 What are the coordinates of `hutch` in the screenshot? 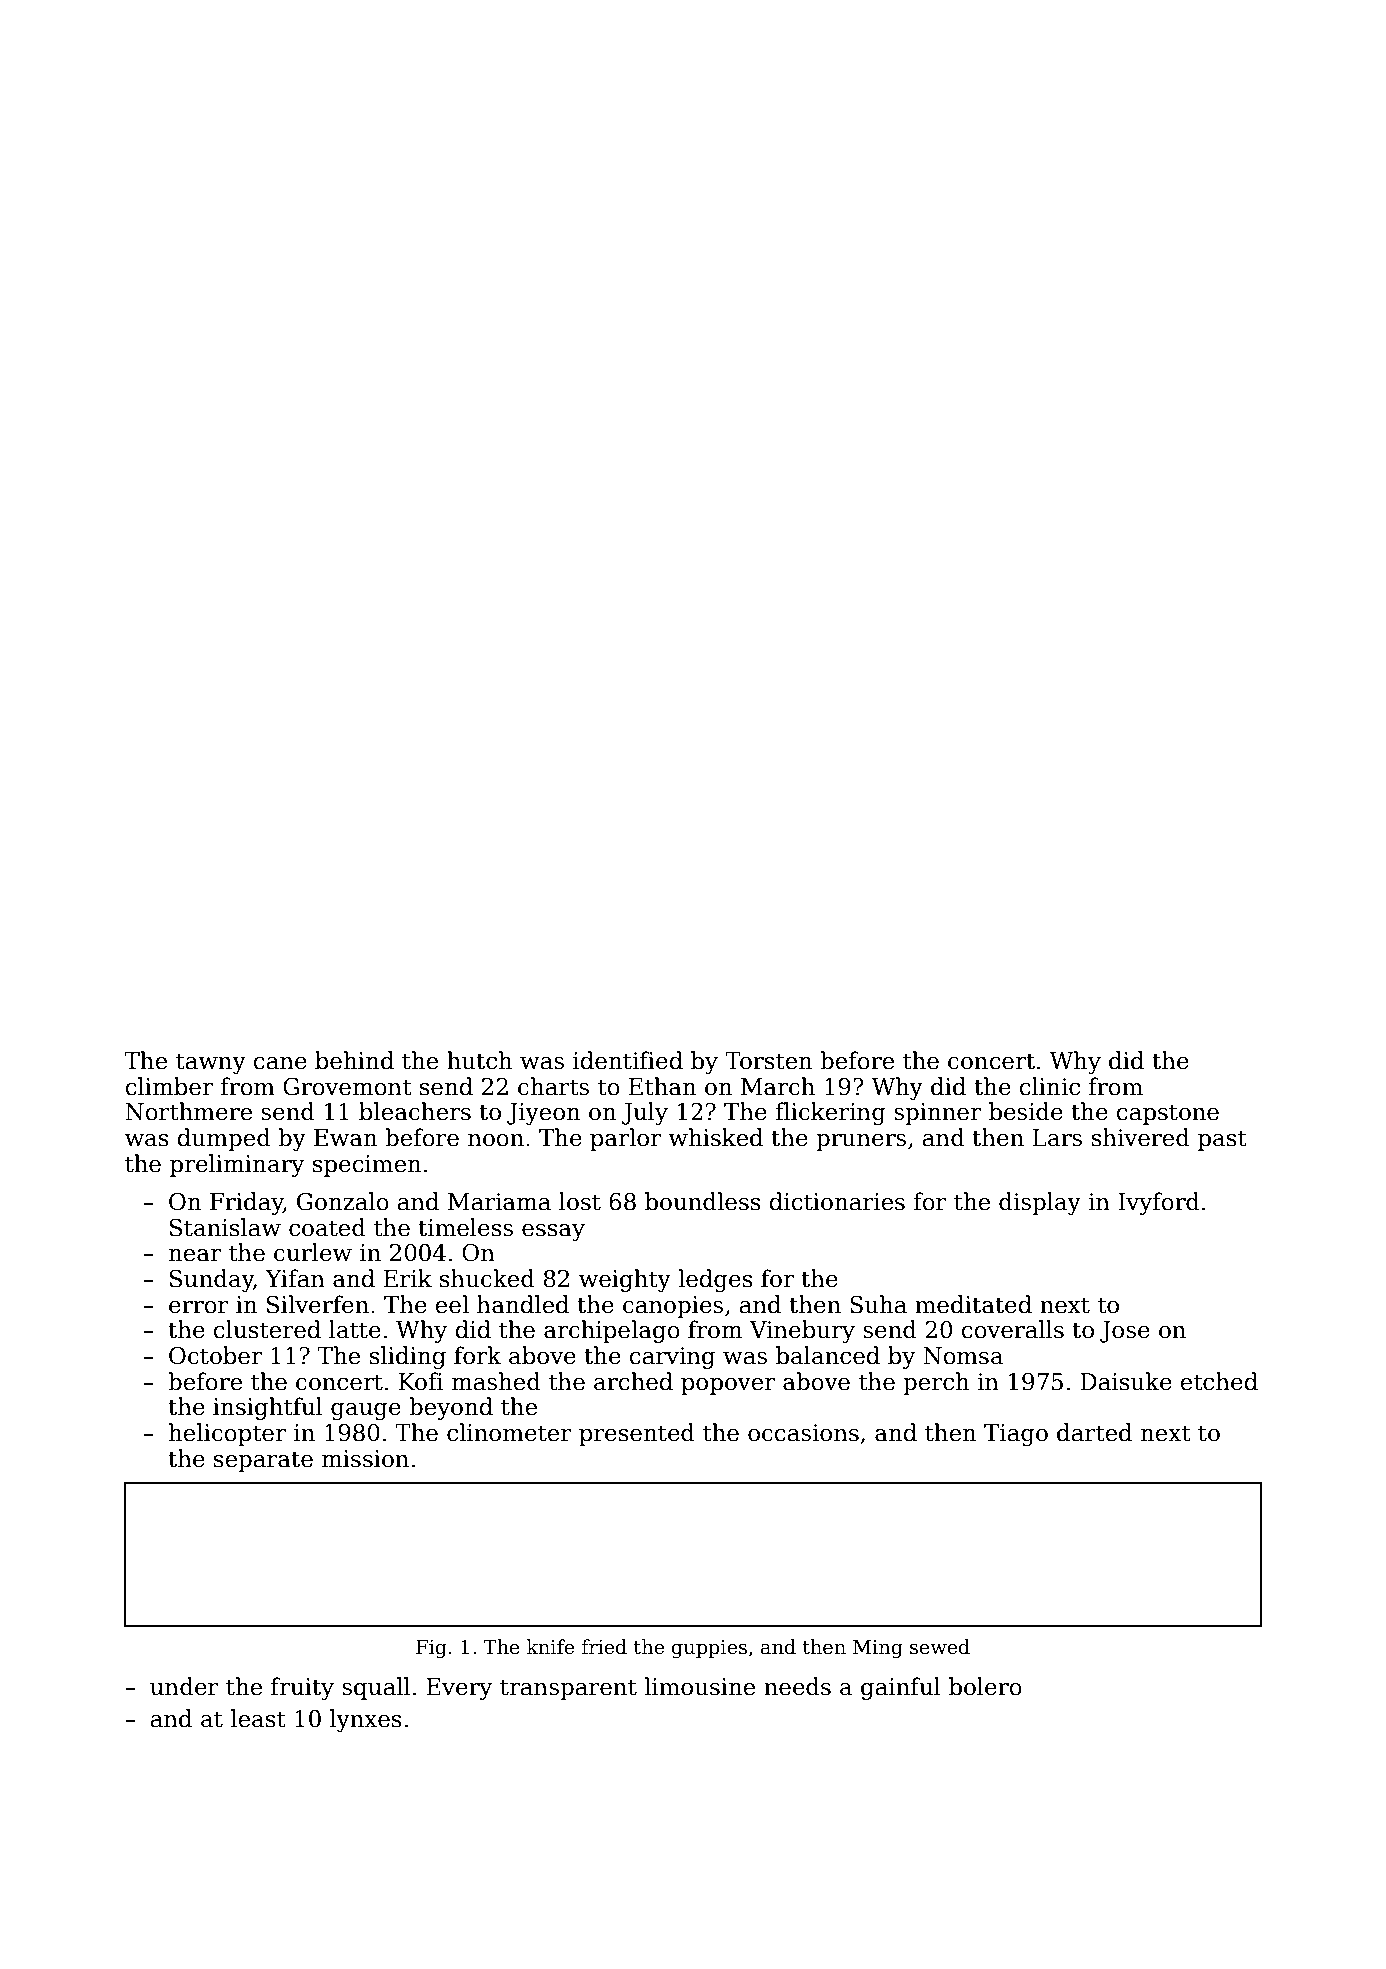 It's located at (479, 1060).
